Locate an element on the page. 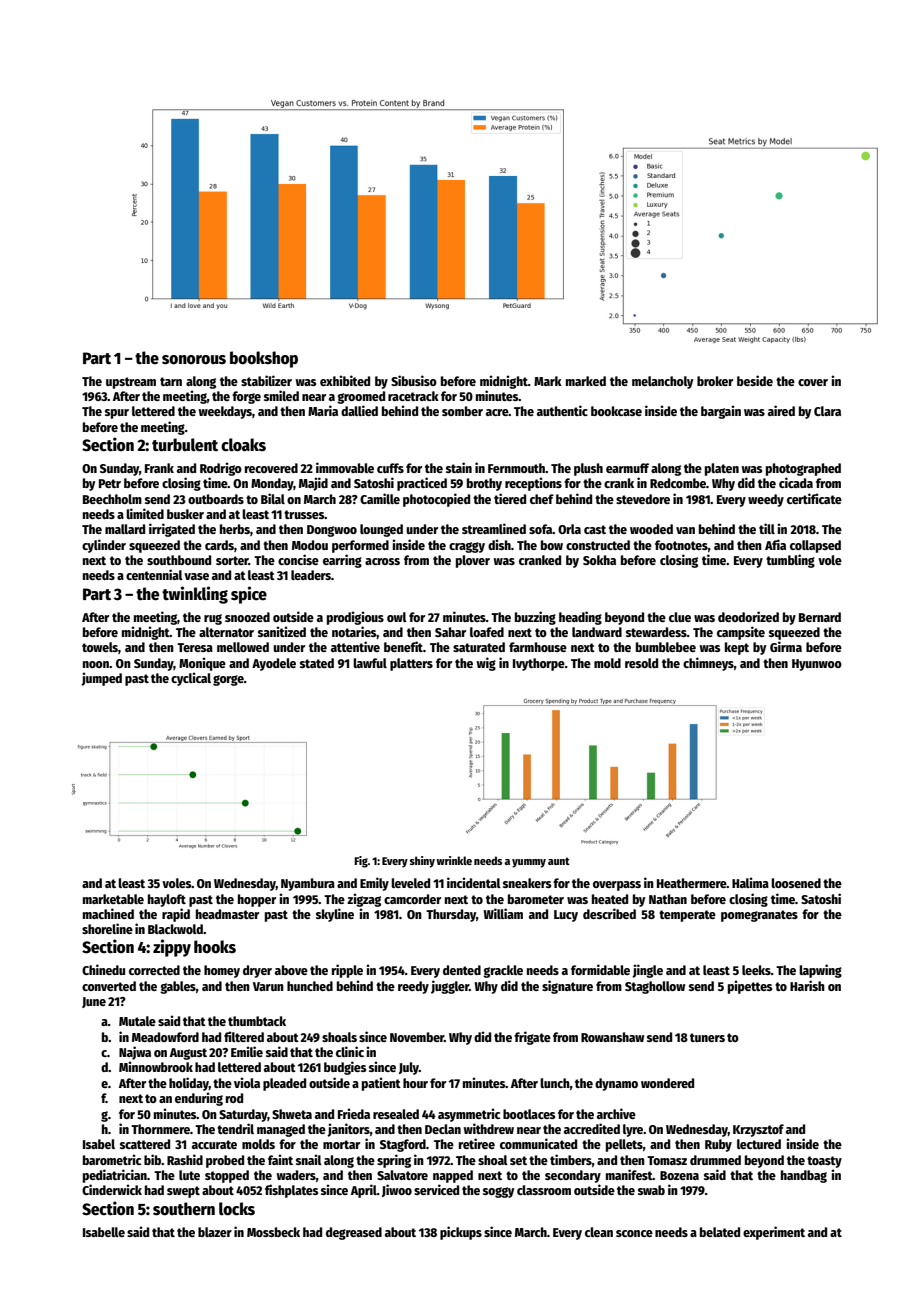  blazer is located at coordinates (215, 1232).
